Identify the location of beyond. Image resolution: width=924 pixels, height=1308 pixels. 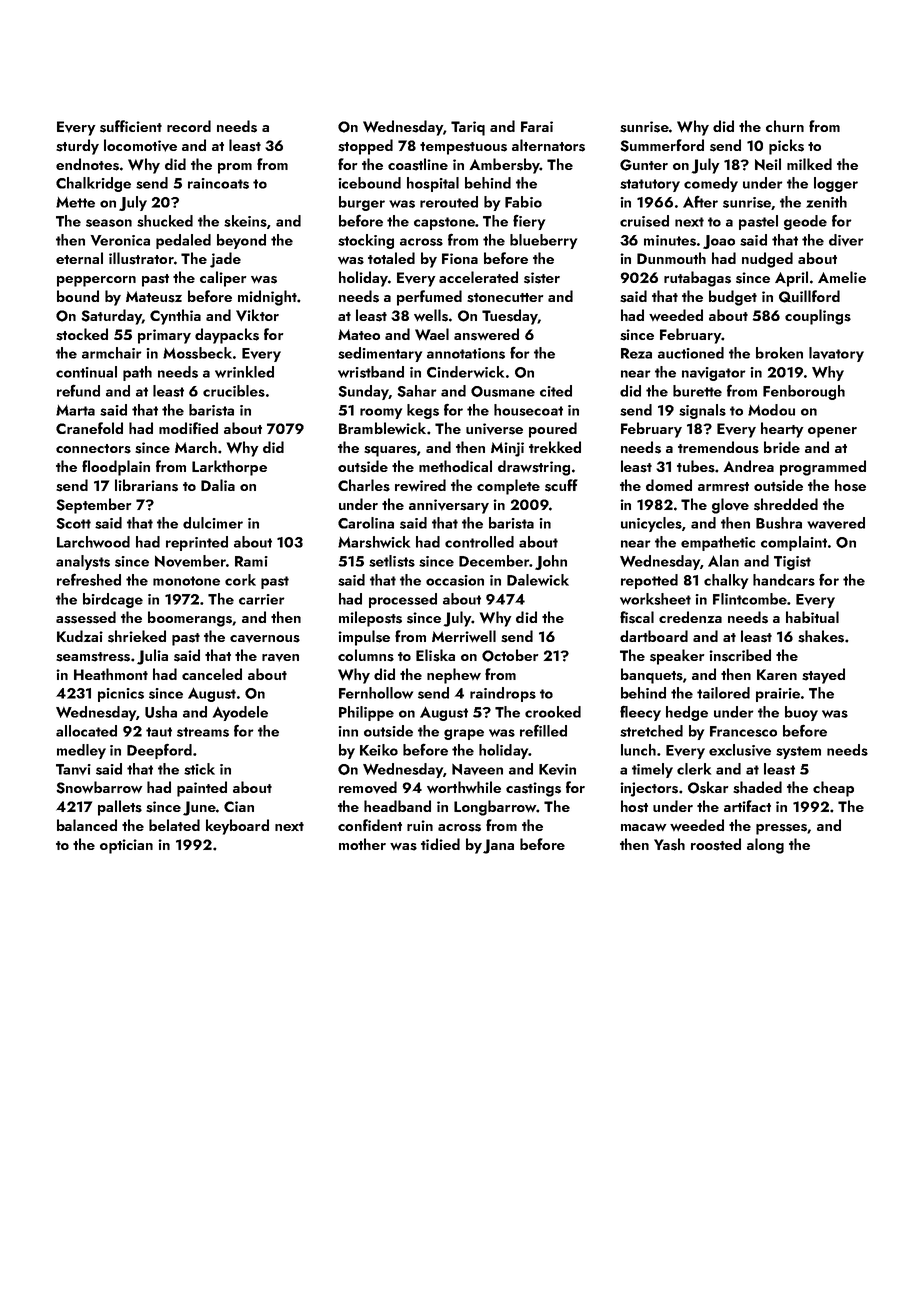
(241, 241).
